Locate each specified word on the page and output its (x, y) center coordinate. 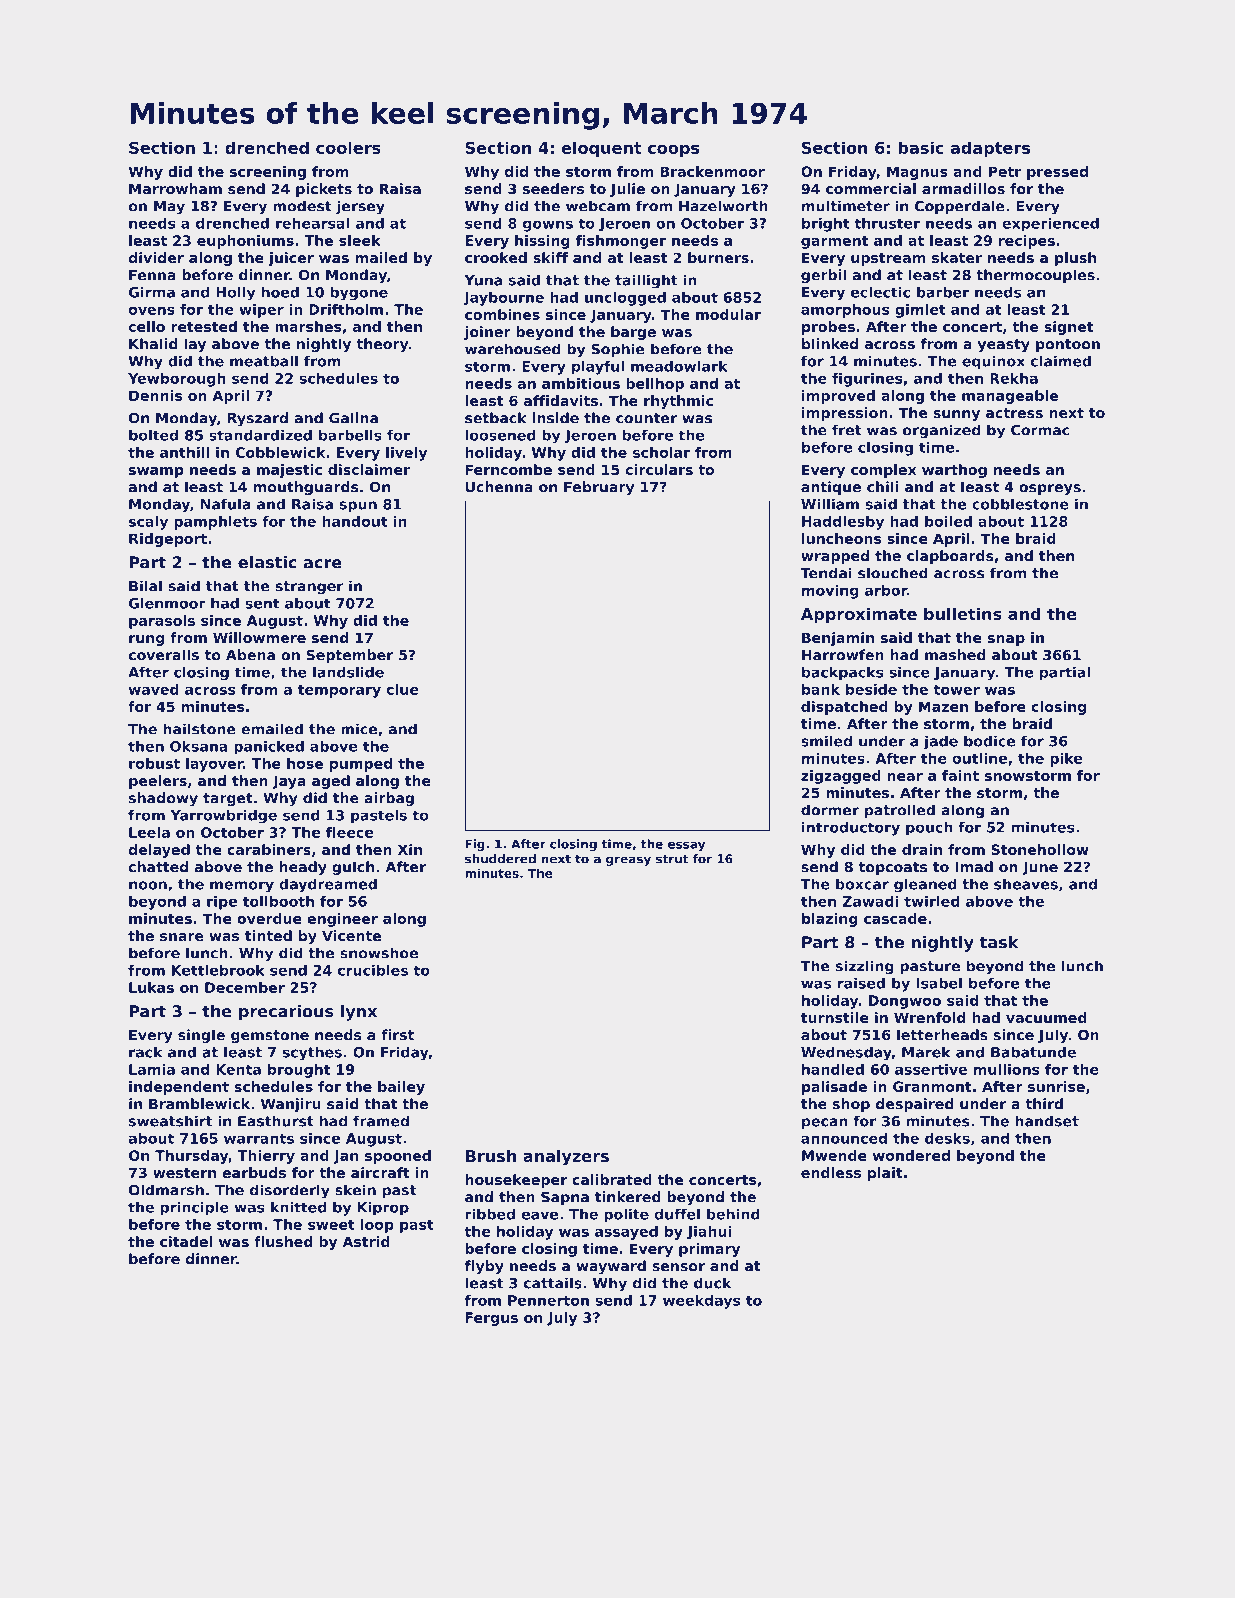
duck (712, 1283)
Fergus (492, 1319)
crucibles (373, 970)
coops (673, 151)
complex (883, 471)
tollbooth (278, 901)
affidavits (561, 400)
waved (154, 689)
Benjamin (838, 639)
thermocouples (1035, 276)
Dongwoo (905, 1002)
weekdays (701, 1302)
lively (406, 454)
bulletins (963, 613)
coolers (348, 147)
